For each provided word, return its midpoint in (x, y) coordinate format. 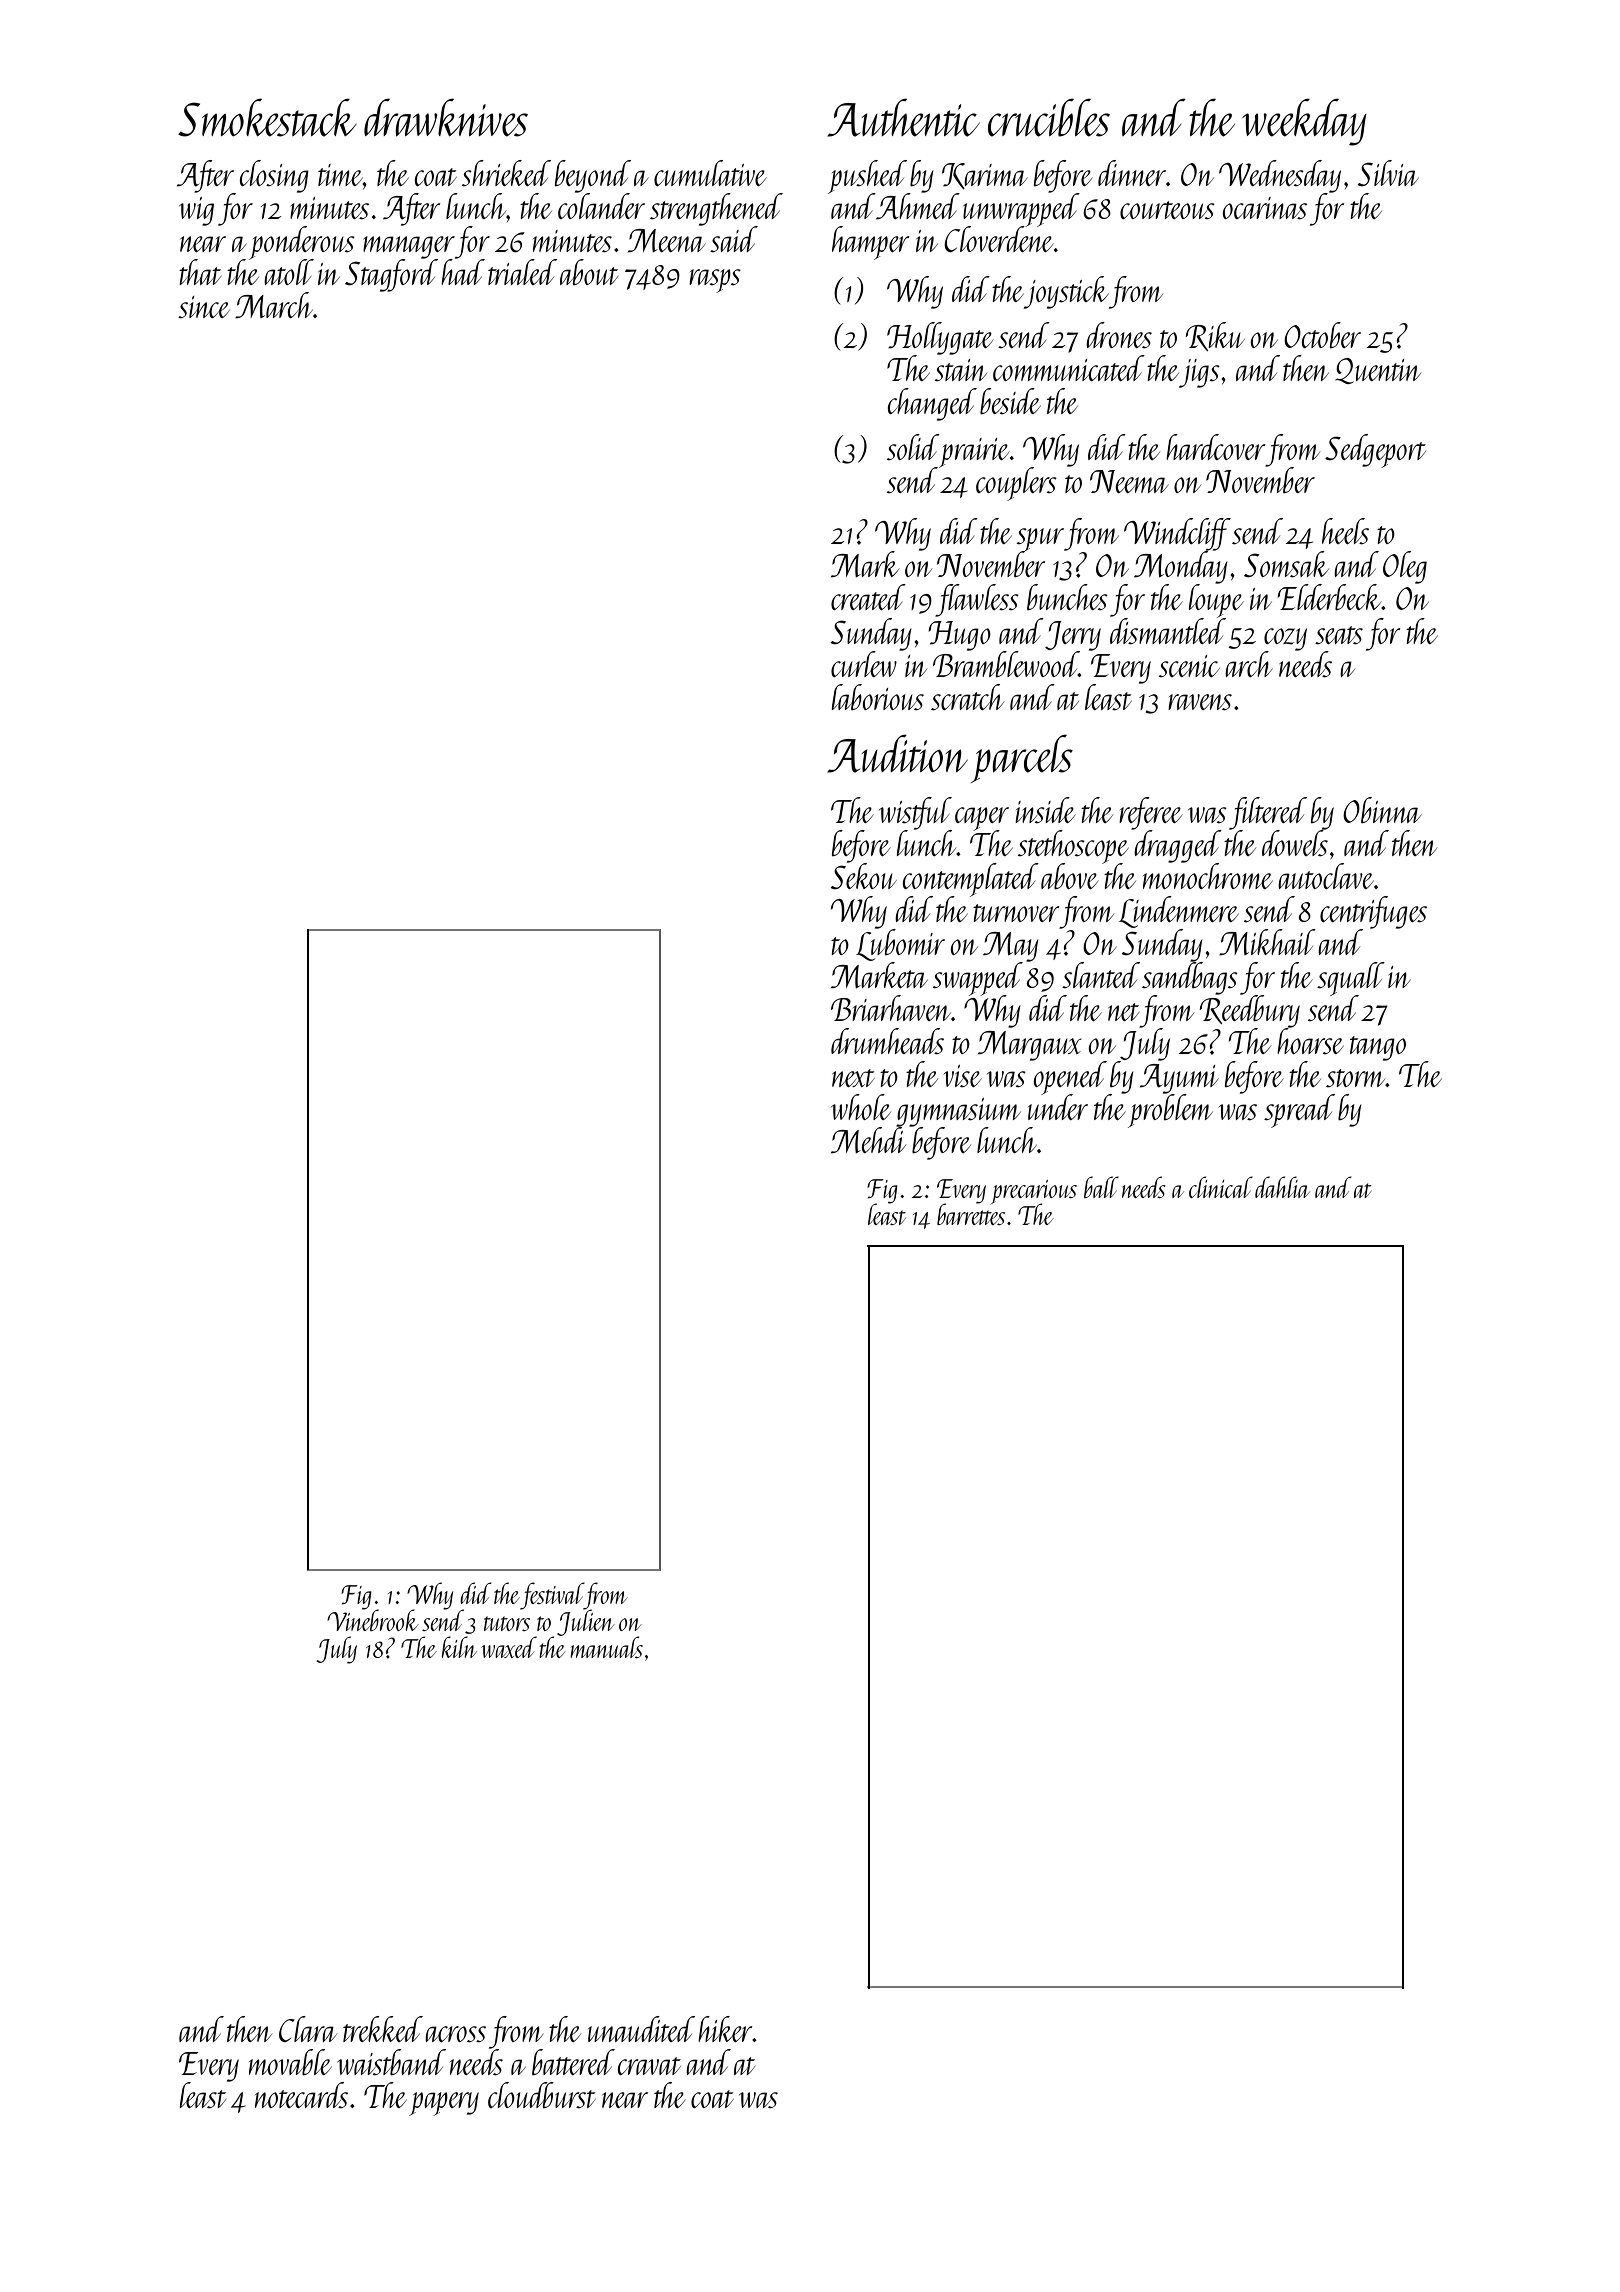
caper (982, 818)
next (853, 1078)
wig (196, 211)
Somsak (1286, 564)
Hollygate (940, 338)
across (455, 2034)
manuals (606, 1647)
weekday (1304, 122)
